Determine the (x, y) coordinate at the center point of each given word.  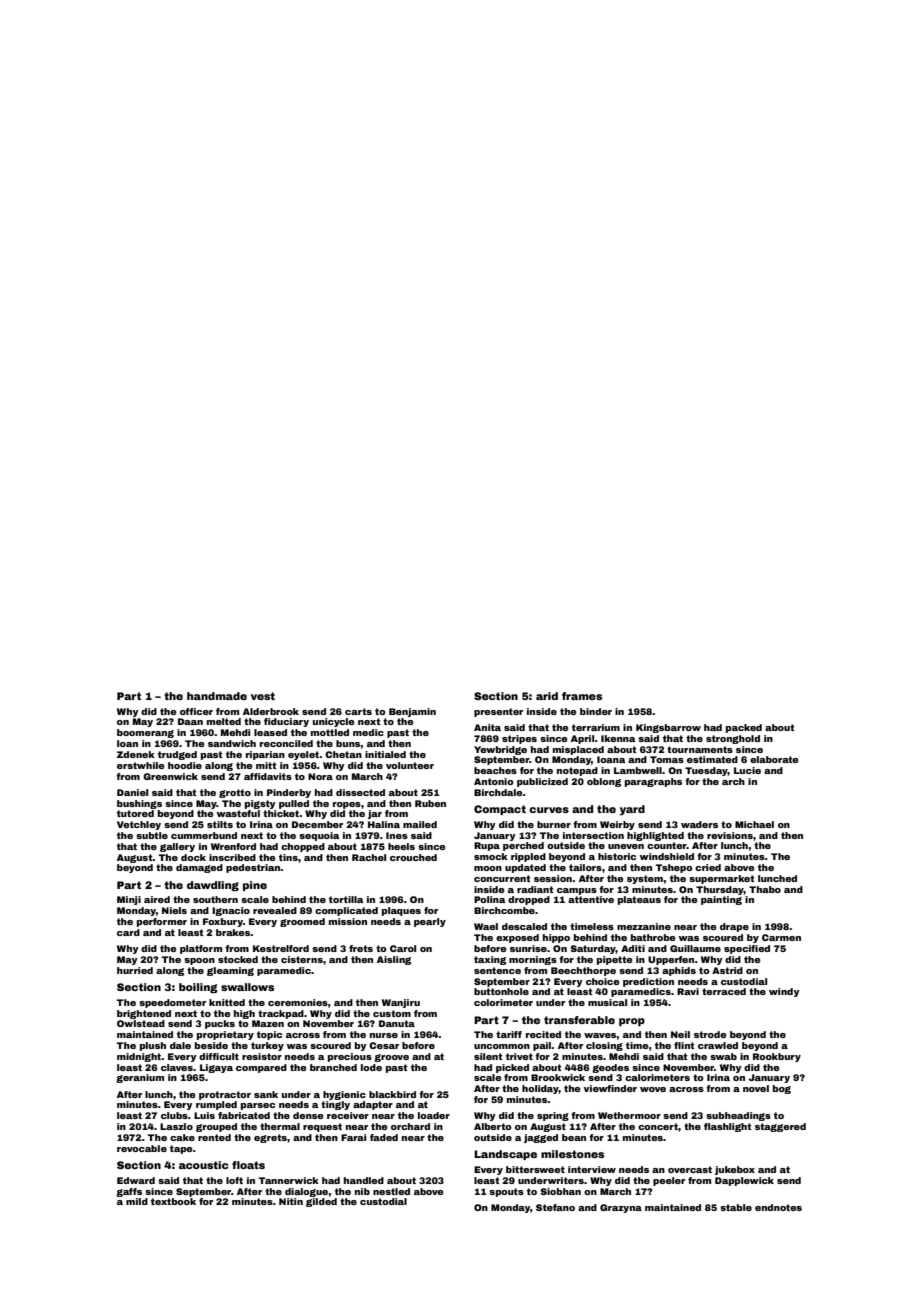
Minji (129, 900)
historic (617, 856)
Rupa (487, 846)
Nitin (291, 1201)
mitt (266, 765)
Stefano (555, 1207)
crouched (413, 857)
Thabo (765, 889)
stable (736, 1207)
